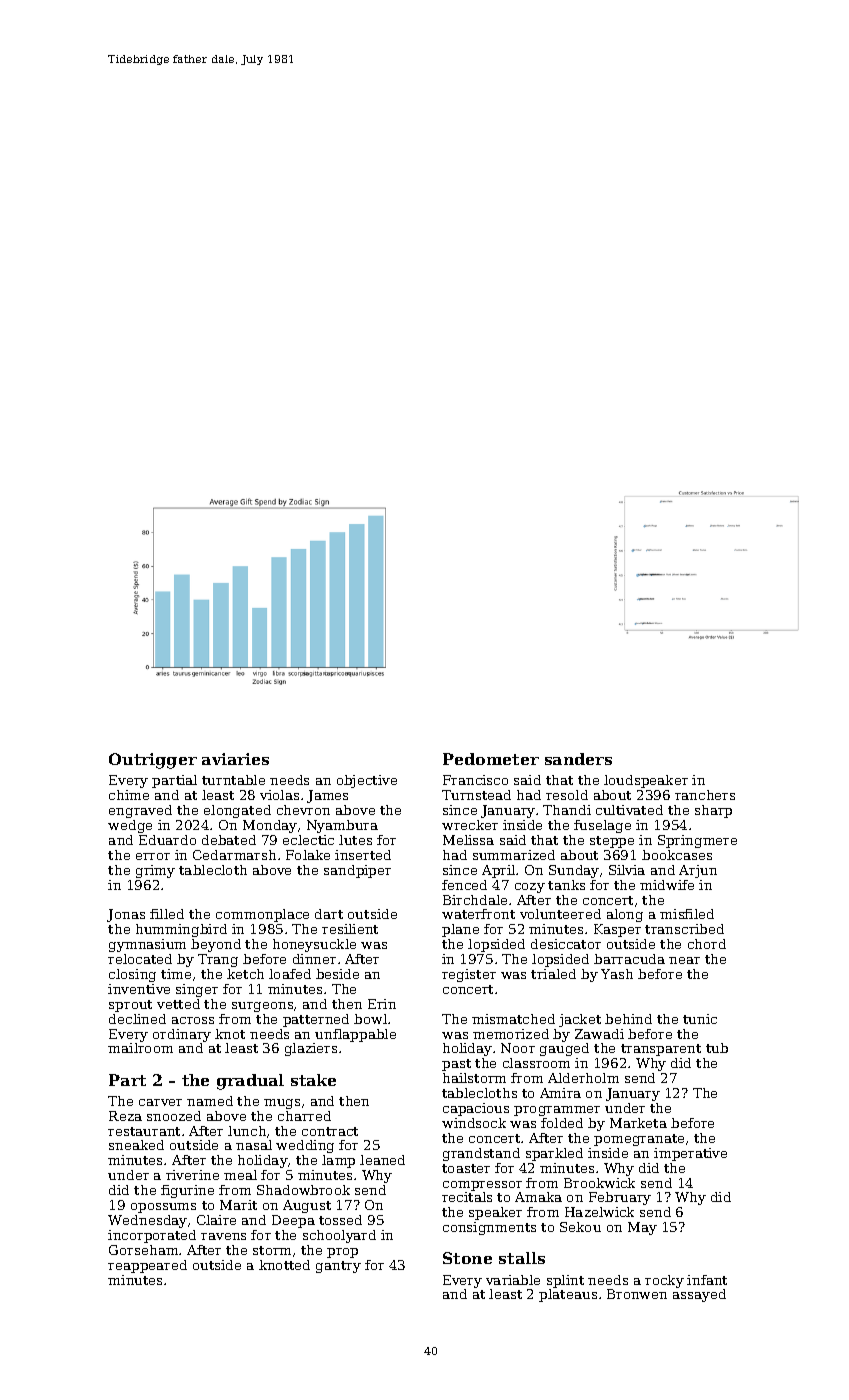 This document has width=849, height=1400. I want to click on carver, so click(160, 1102).
